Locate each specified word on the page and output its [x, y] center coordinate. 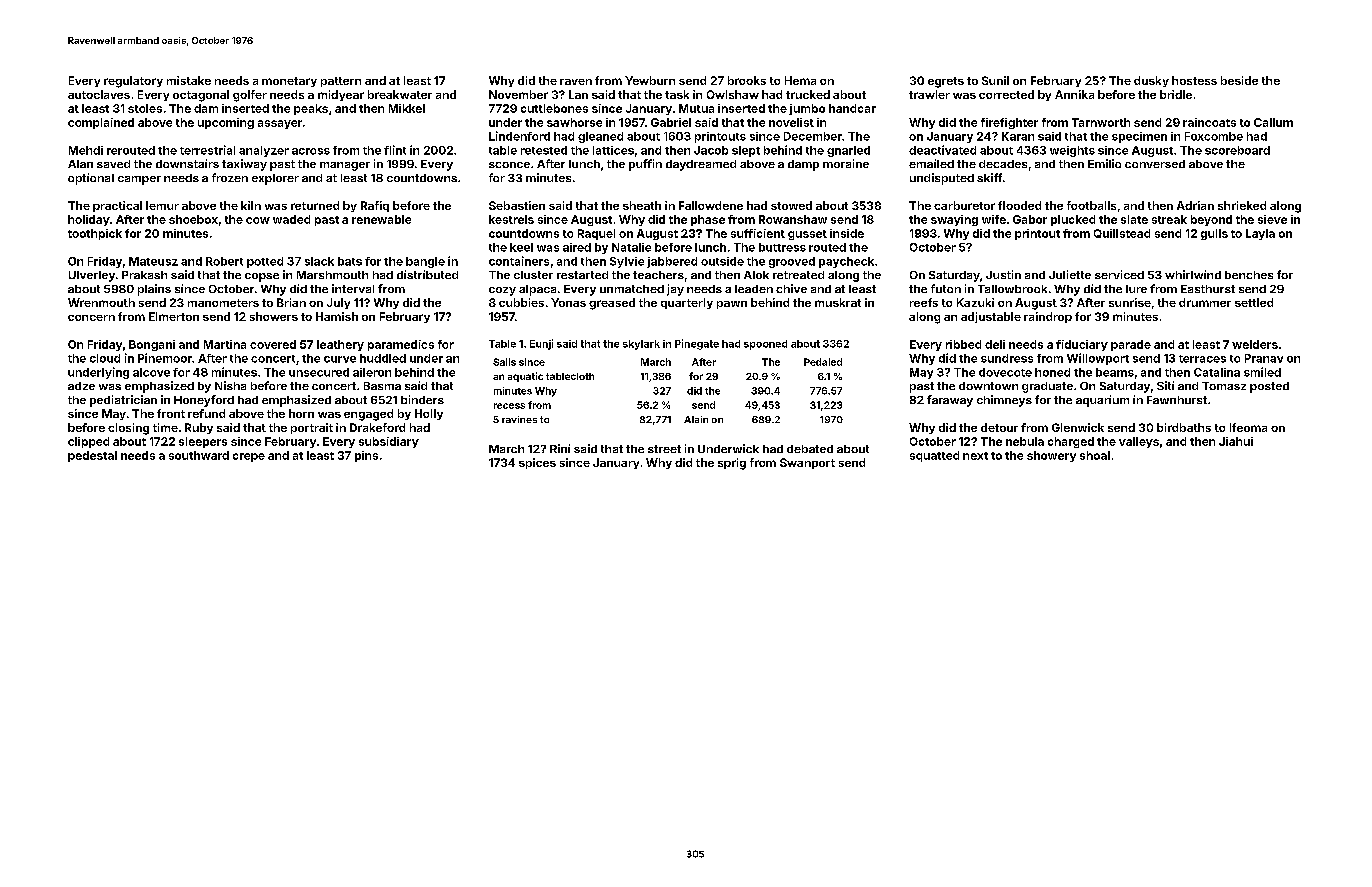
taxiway [244, 165]
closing [128, 429]
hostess [1194, 80]
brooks [747, 80]
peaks [311, 109]
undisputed [942, 179]
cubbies [521, 302]
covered [273, 344]
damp [803, 165]
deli [995, 344]
